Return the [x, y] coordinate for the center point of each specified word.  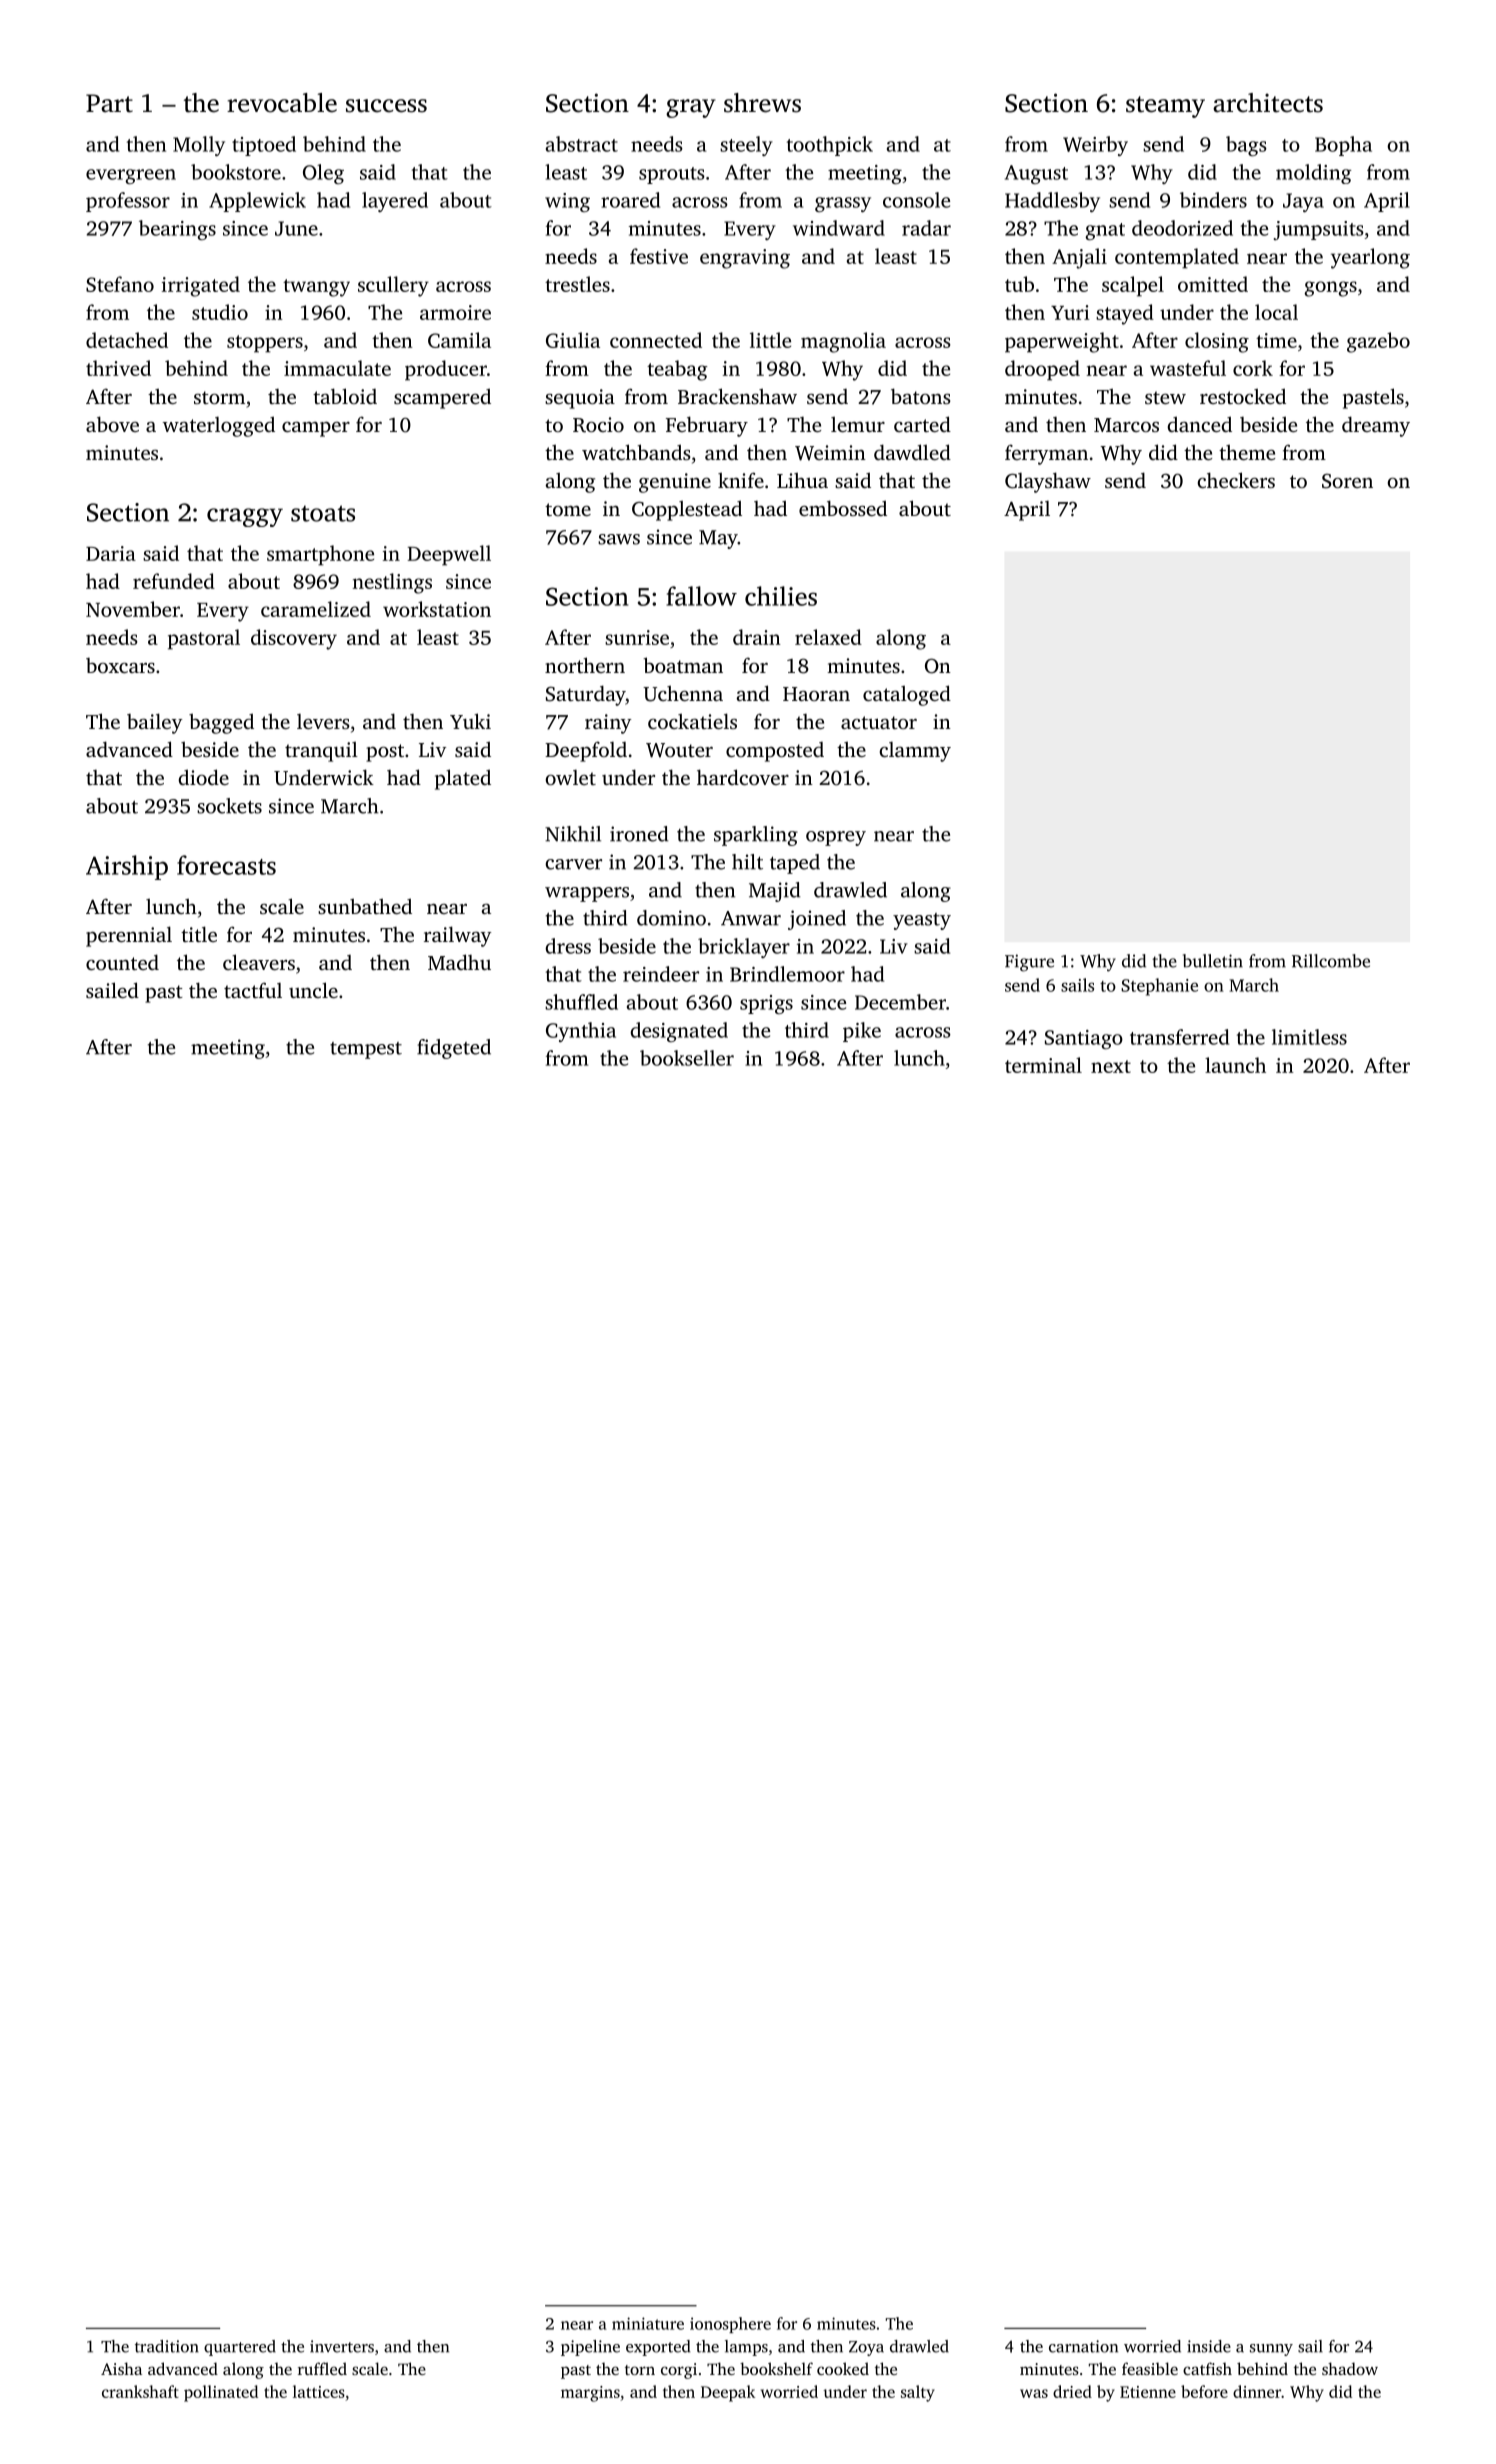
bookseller [687, 1058]
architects [1268, 103]
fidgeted [454, 1049]
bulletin [1213, 961]
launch [1235, 1065]
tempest [366, 1050]
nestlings [392, 583]
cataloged [907, 695]
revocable [282, 103]
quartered [240, 2348]
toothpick [830, 146]
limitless [1309, 1037]
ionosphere [730, 2325]
